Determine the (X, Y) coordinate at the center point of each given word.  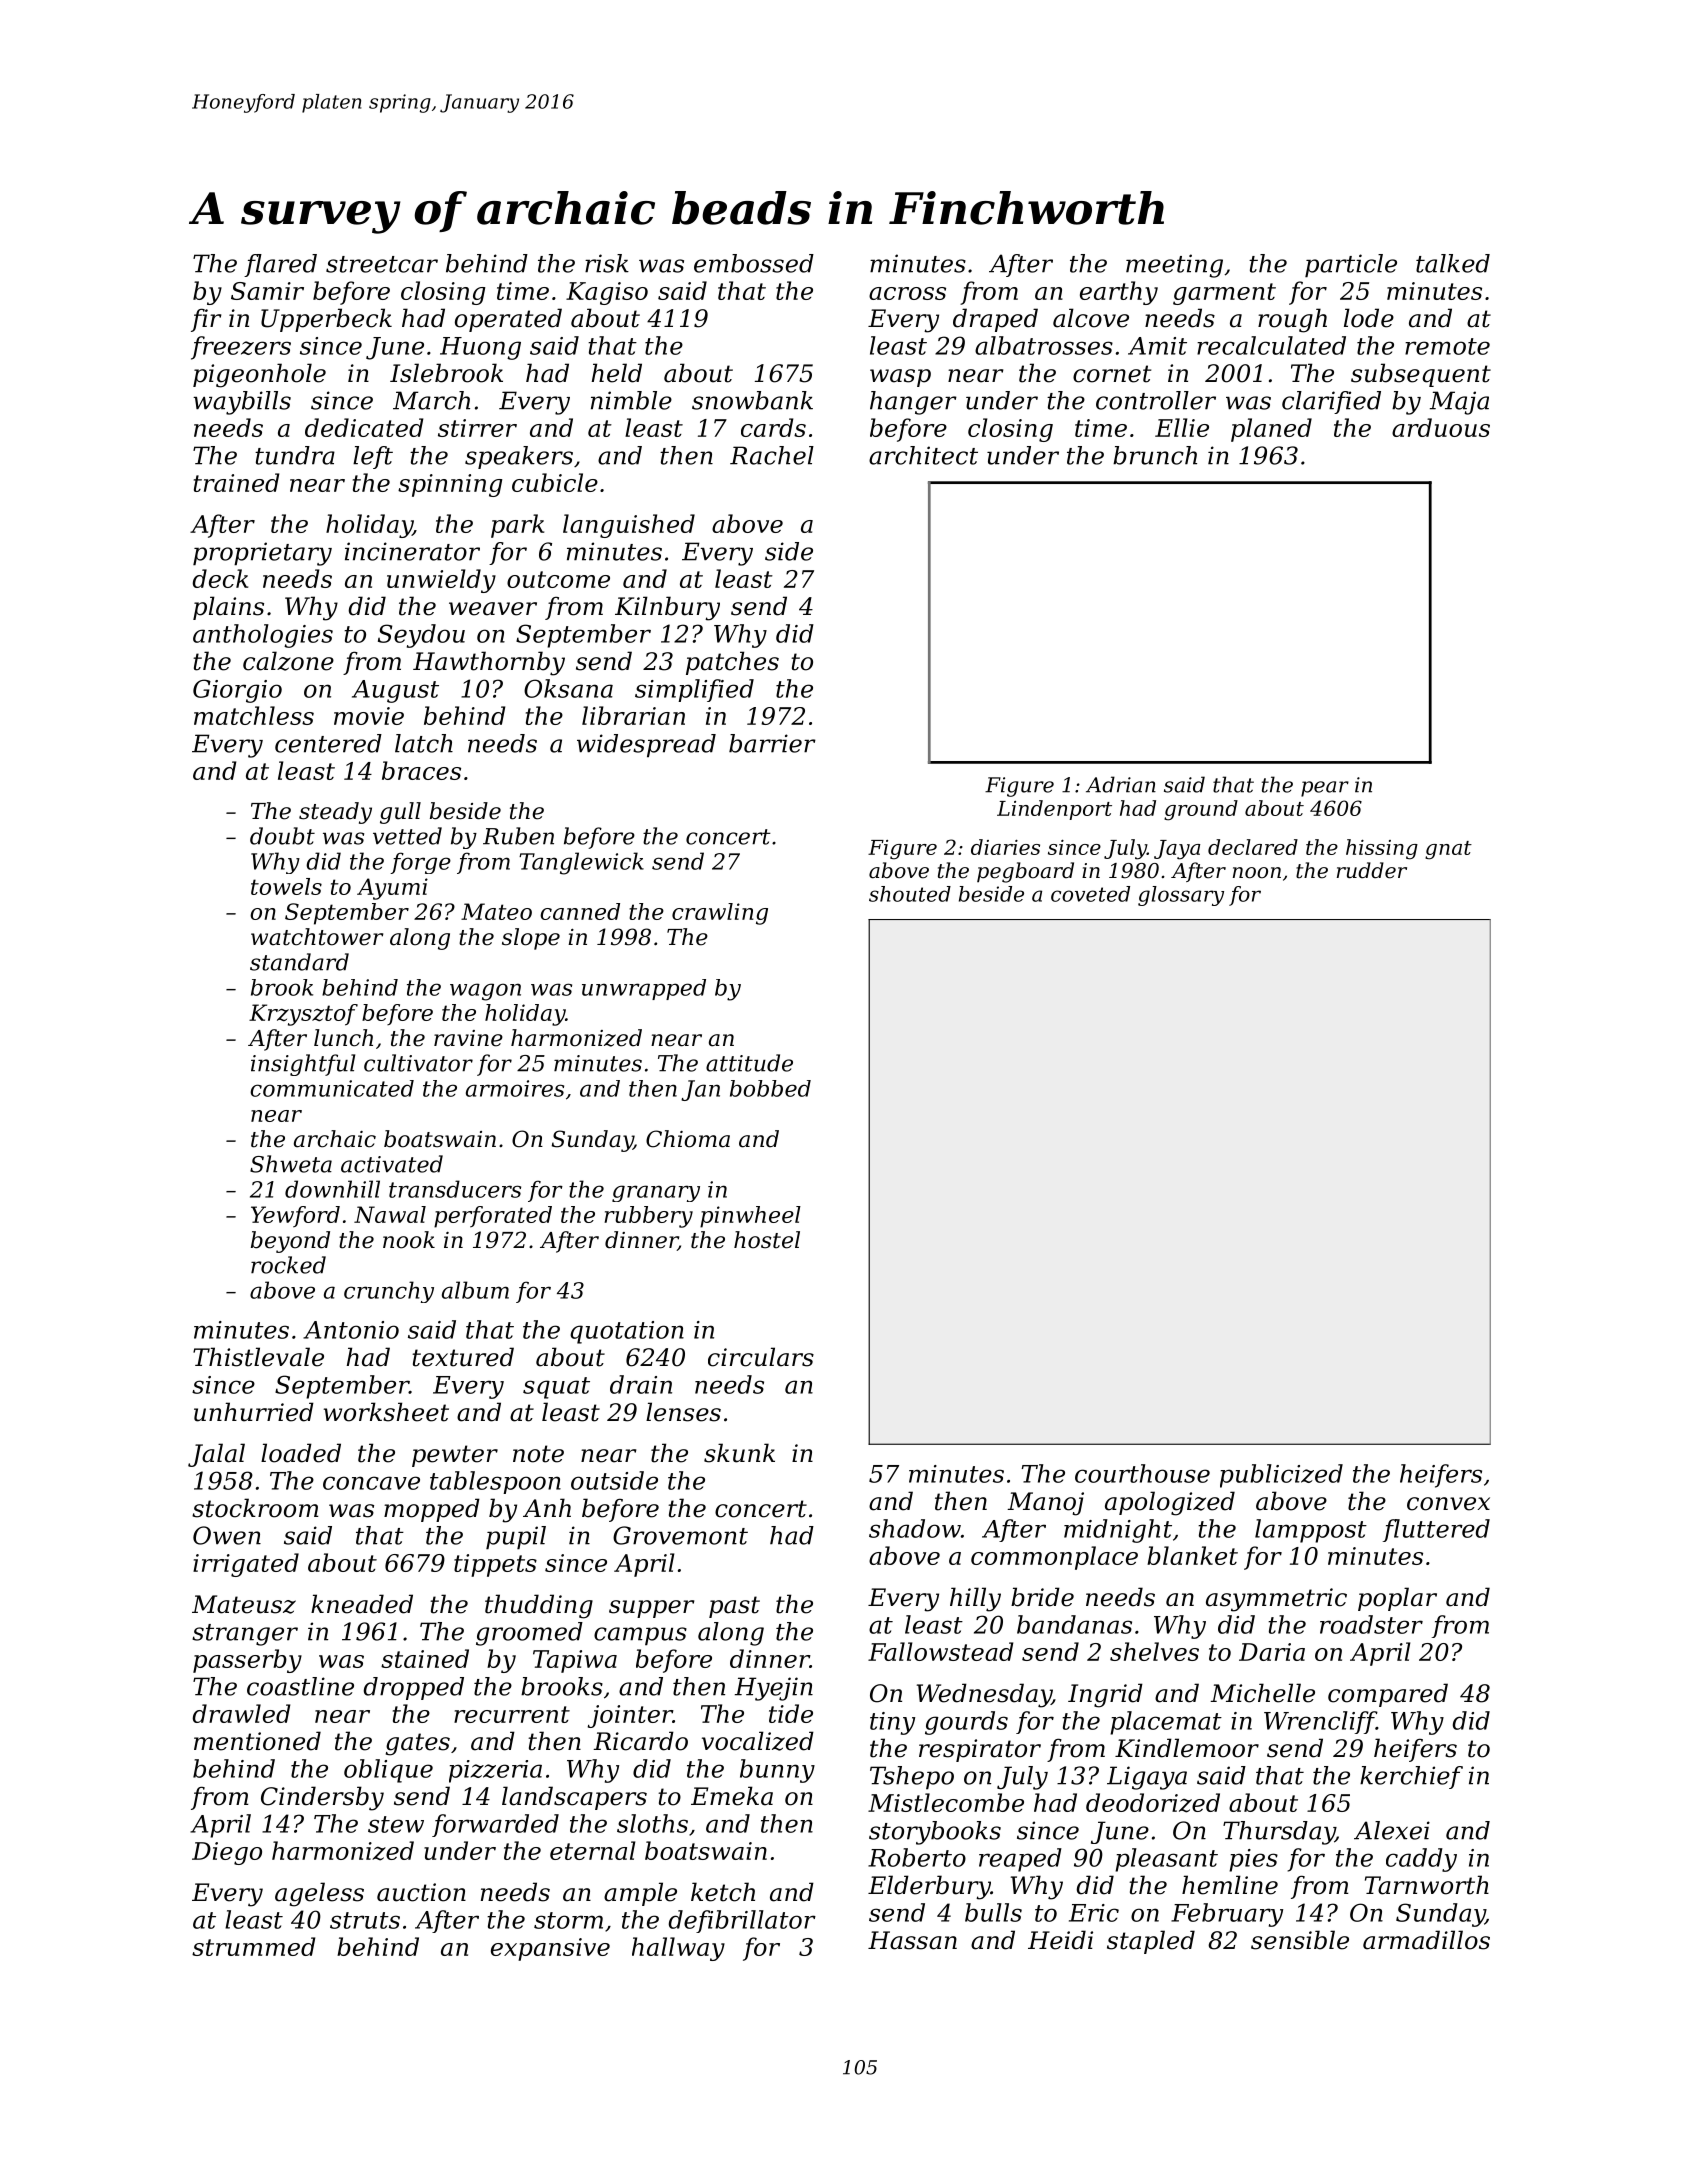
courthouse (1142, 1473)
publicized (1281, 1476)
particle (1351, 266)
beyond (290, 1242)
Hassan (912, 1940)
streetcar (382, 264)
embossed (754, 263)
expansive (550, 1949)
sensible (1300, 1940)
